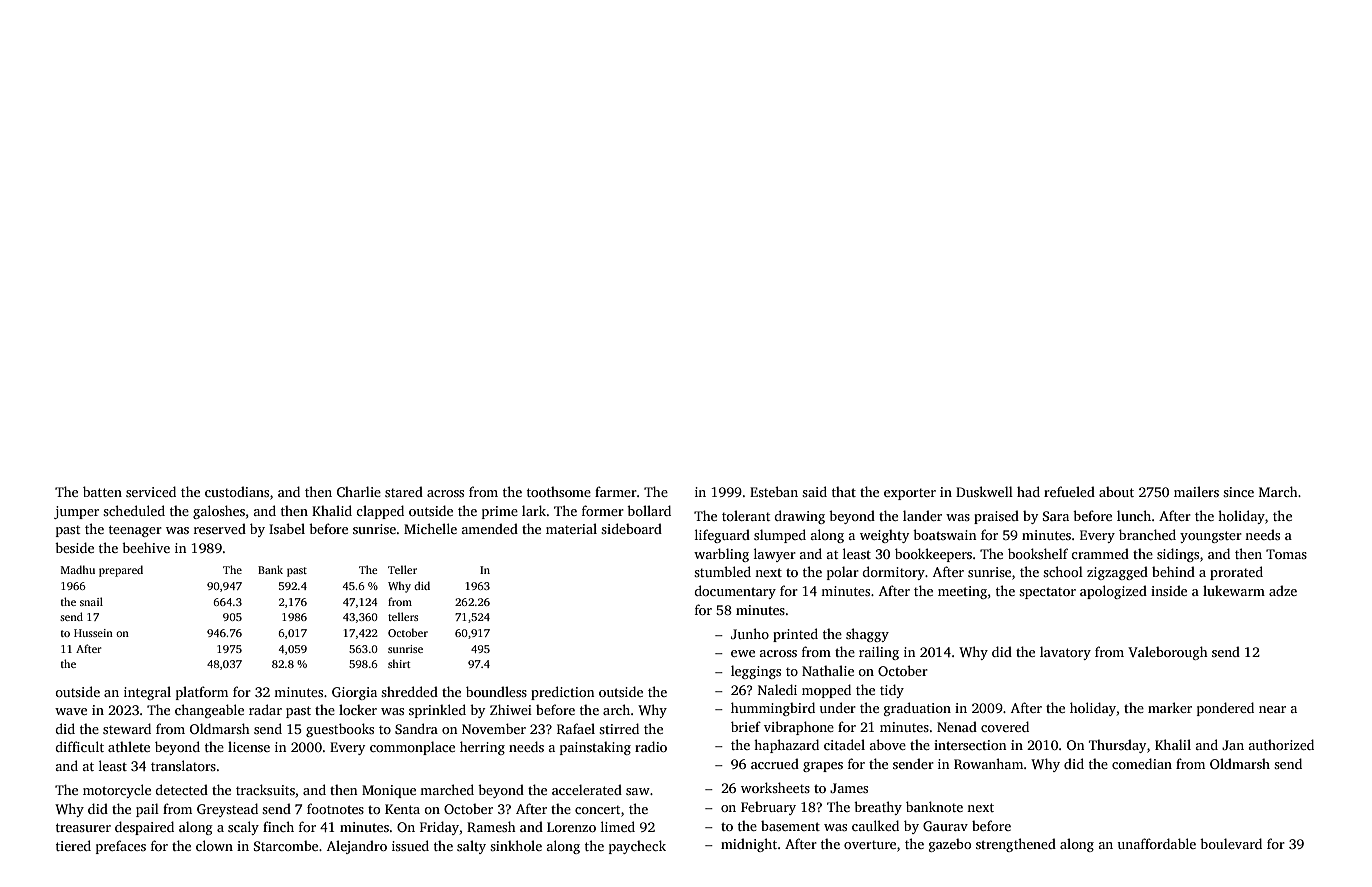 Image resolution: width=1372 pixels, height=887 pixels. I want to click on printed, so click(795, 635).
